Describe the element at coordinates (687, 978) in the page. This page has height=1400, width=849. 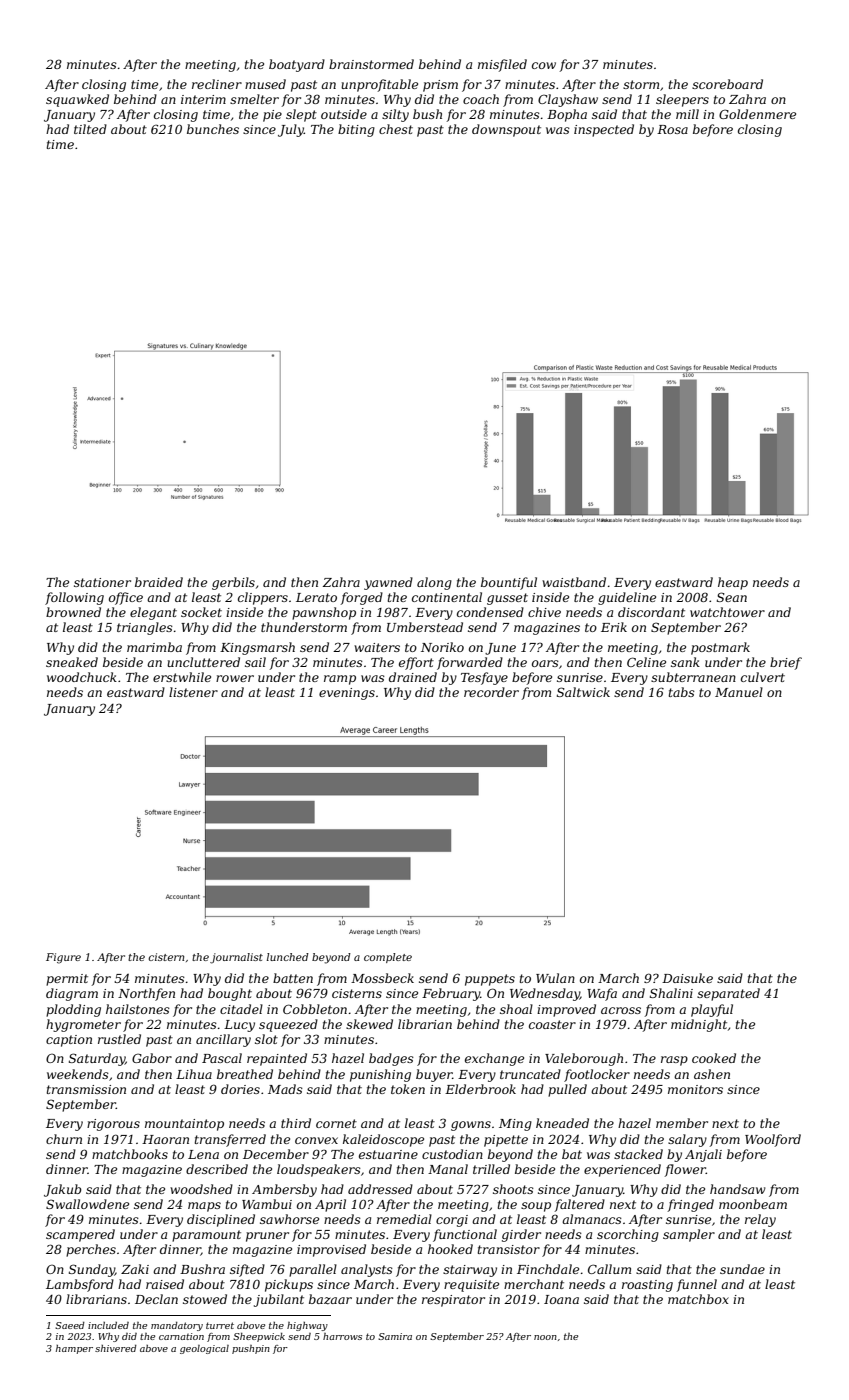
I see `Daisuke` at that location.
